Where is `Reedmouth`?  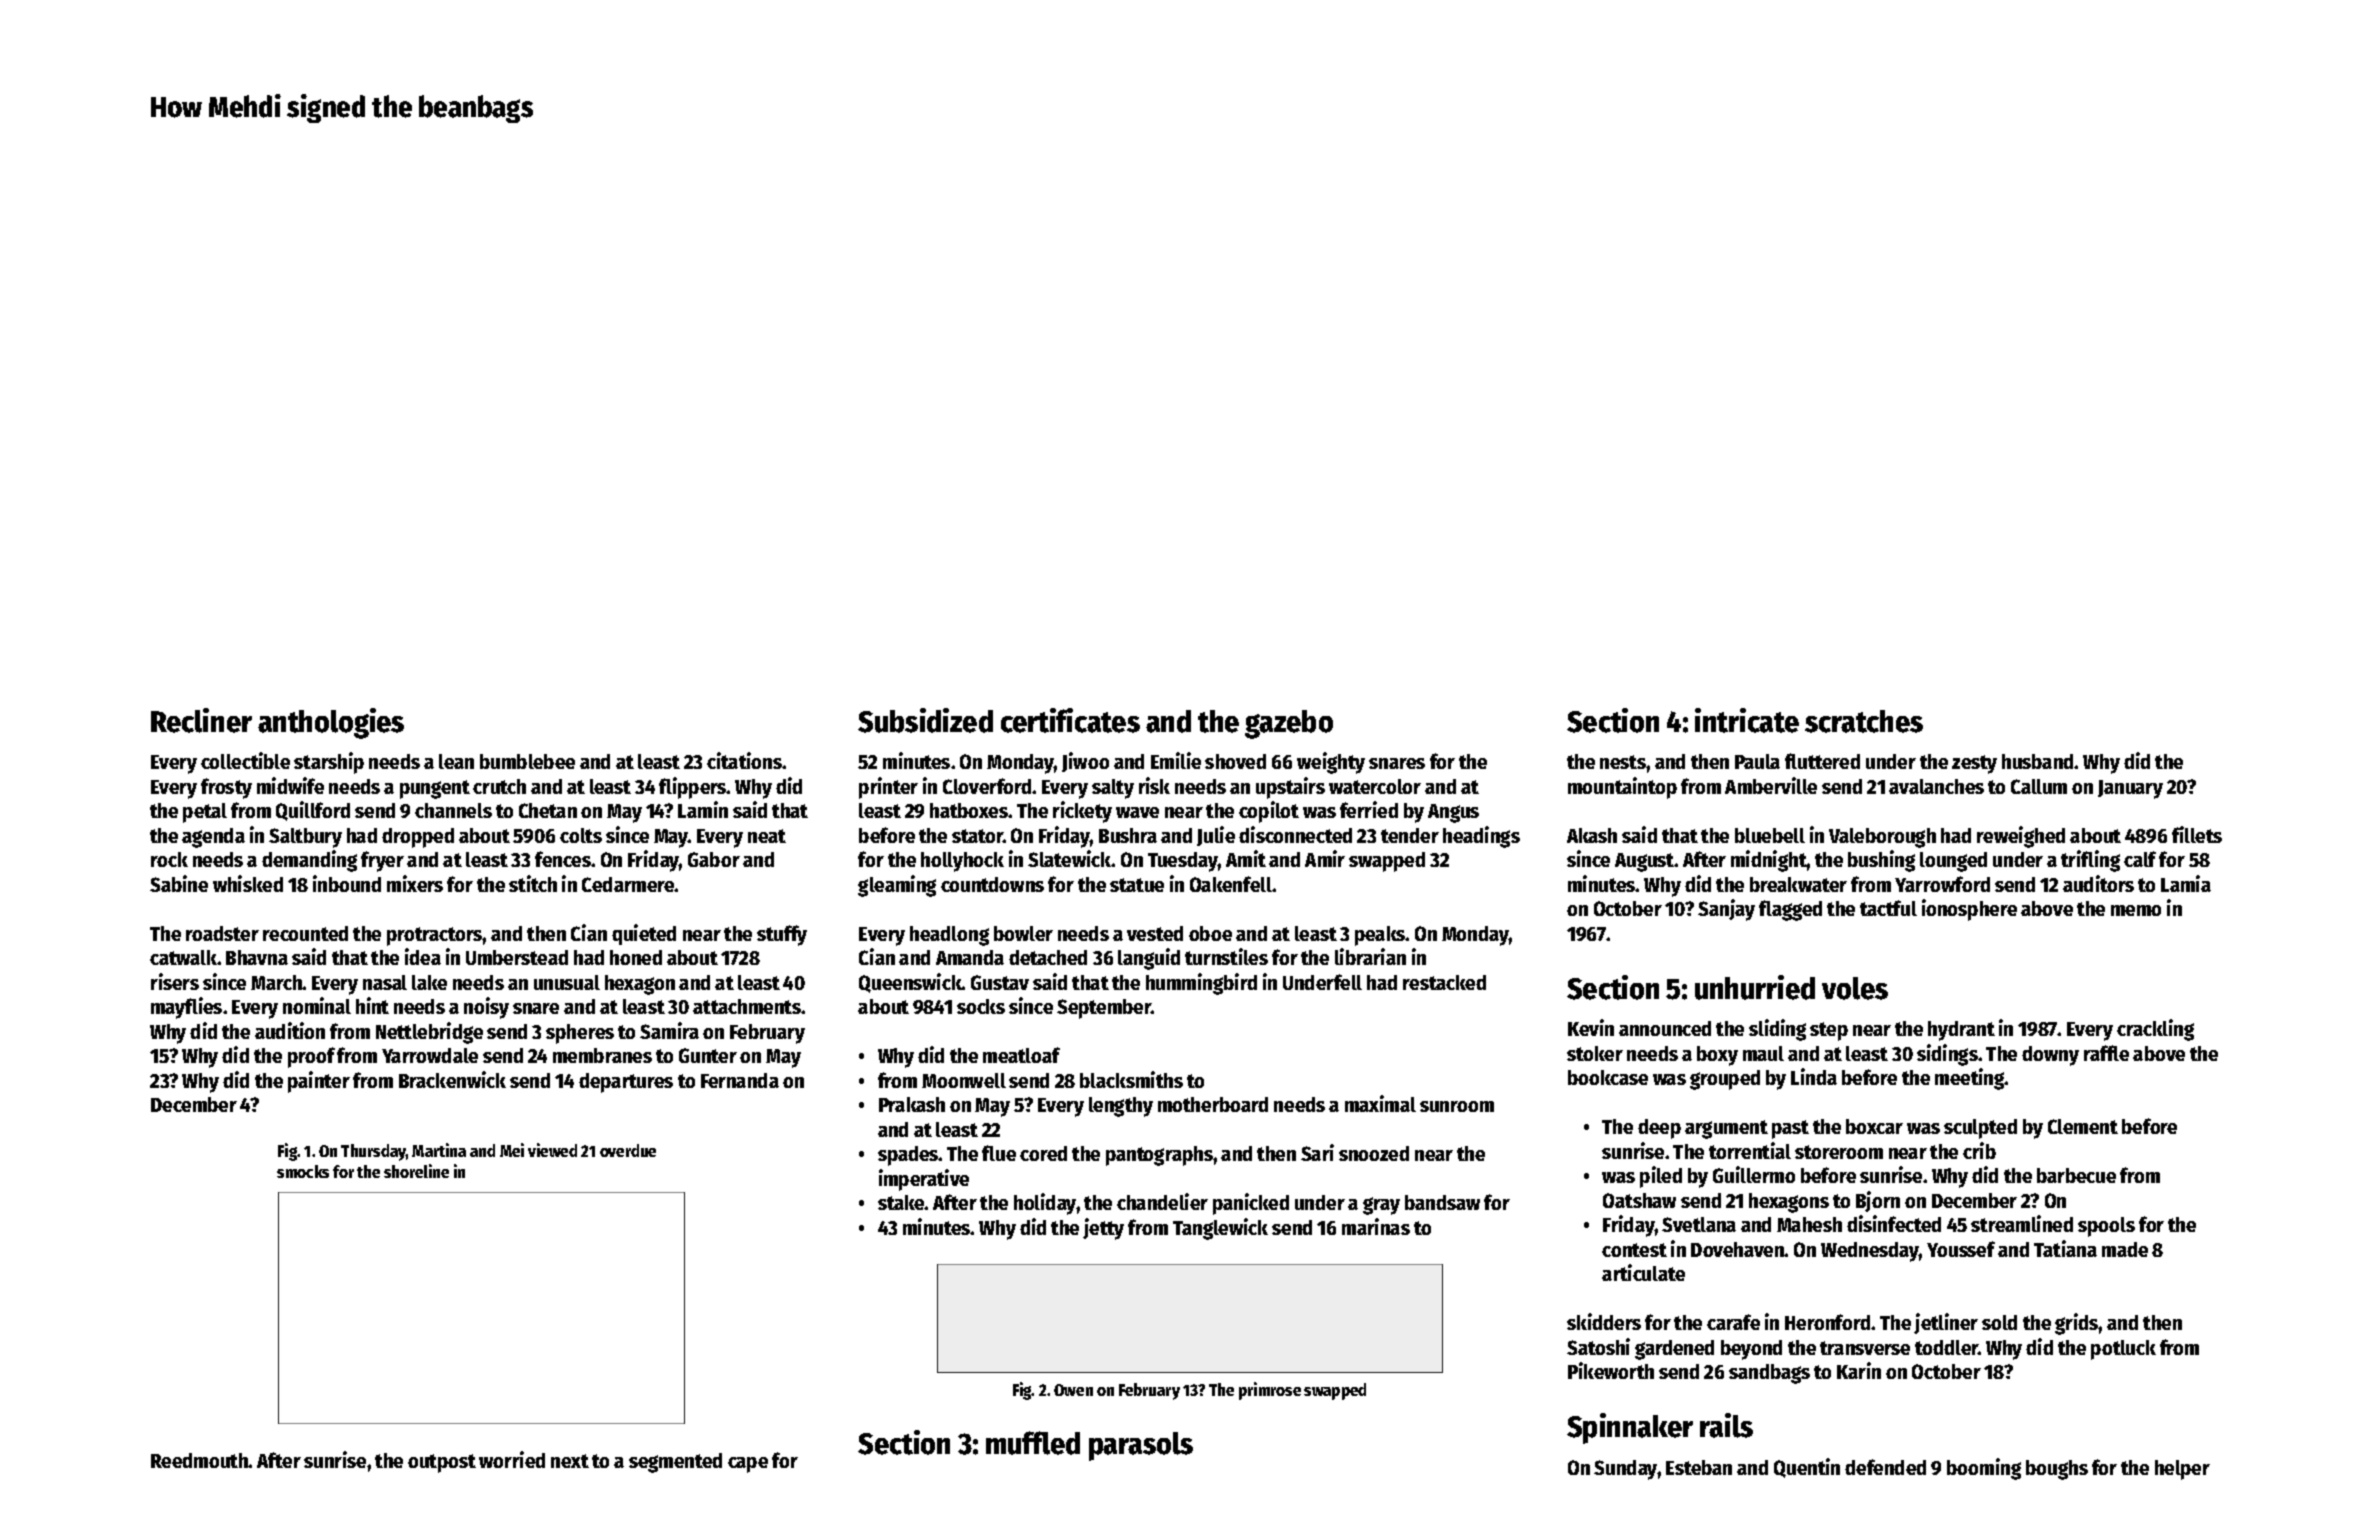
Reedmouth is located at coordinates (200, 1460).
